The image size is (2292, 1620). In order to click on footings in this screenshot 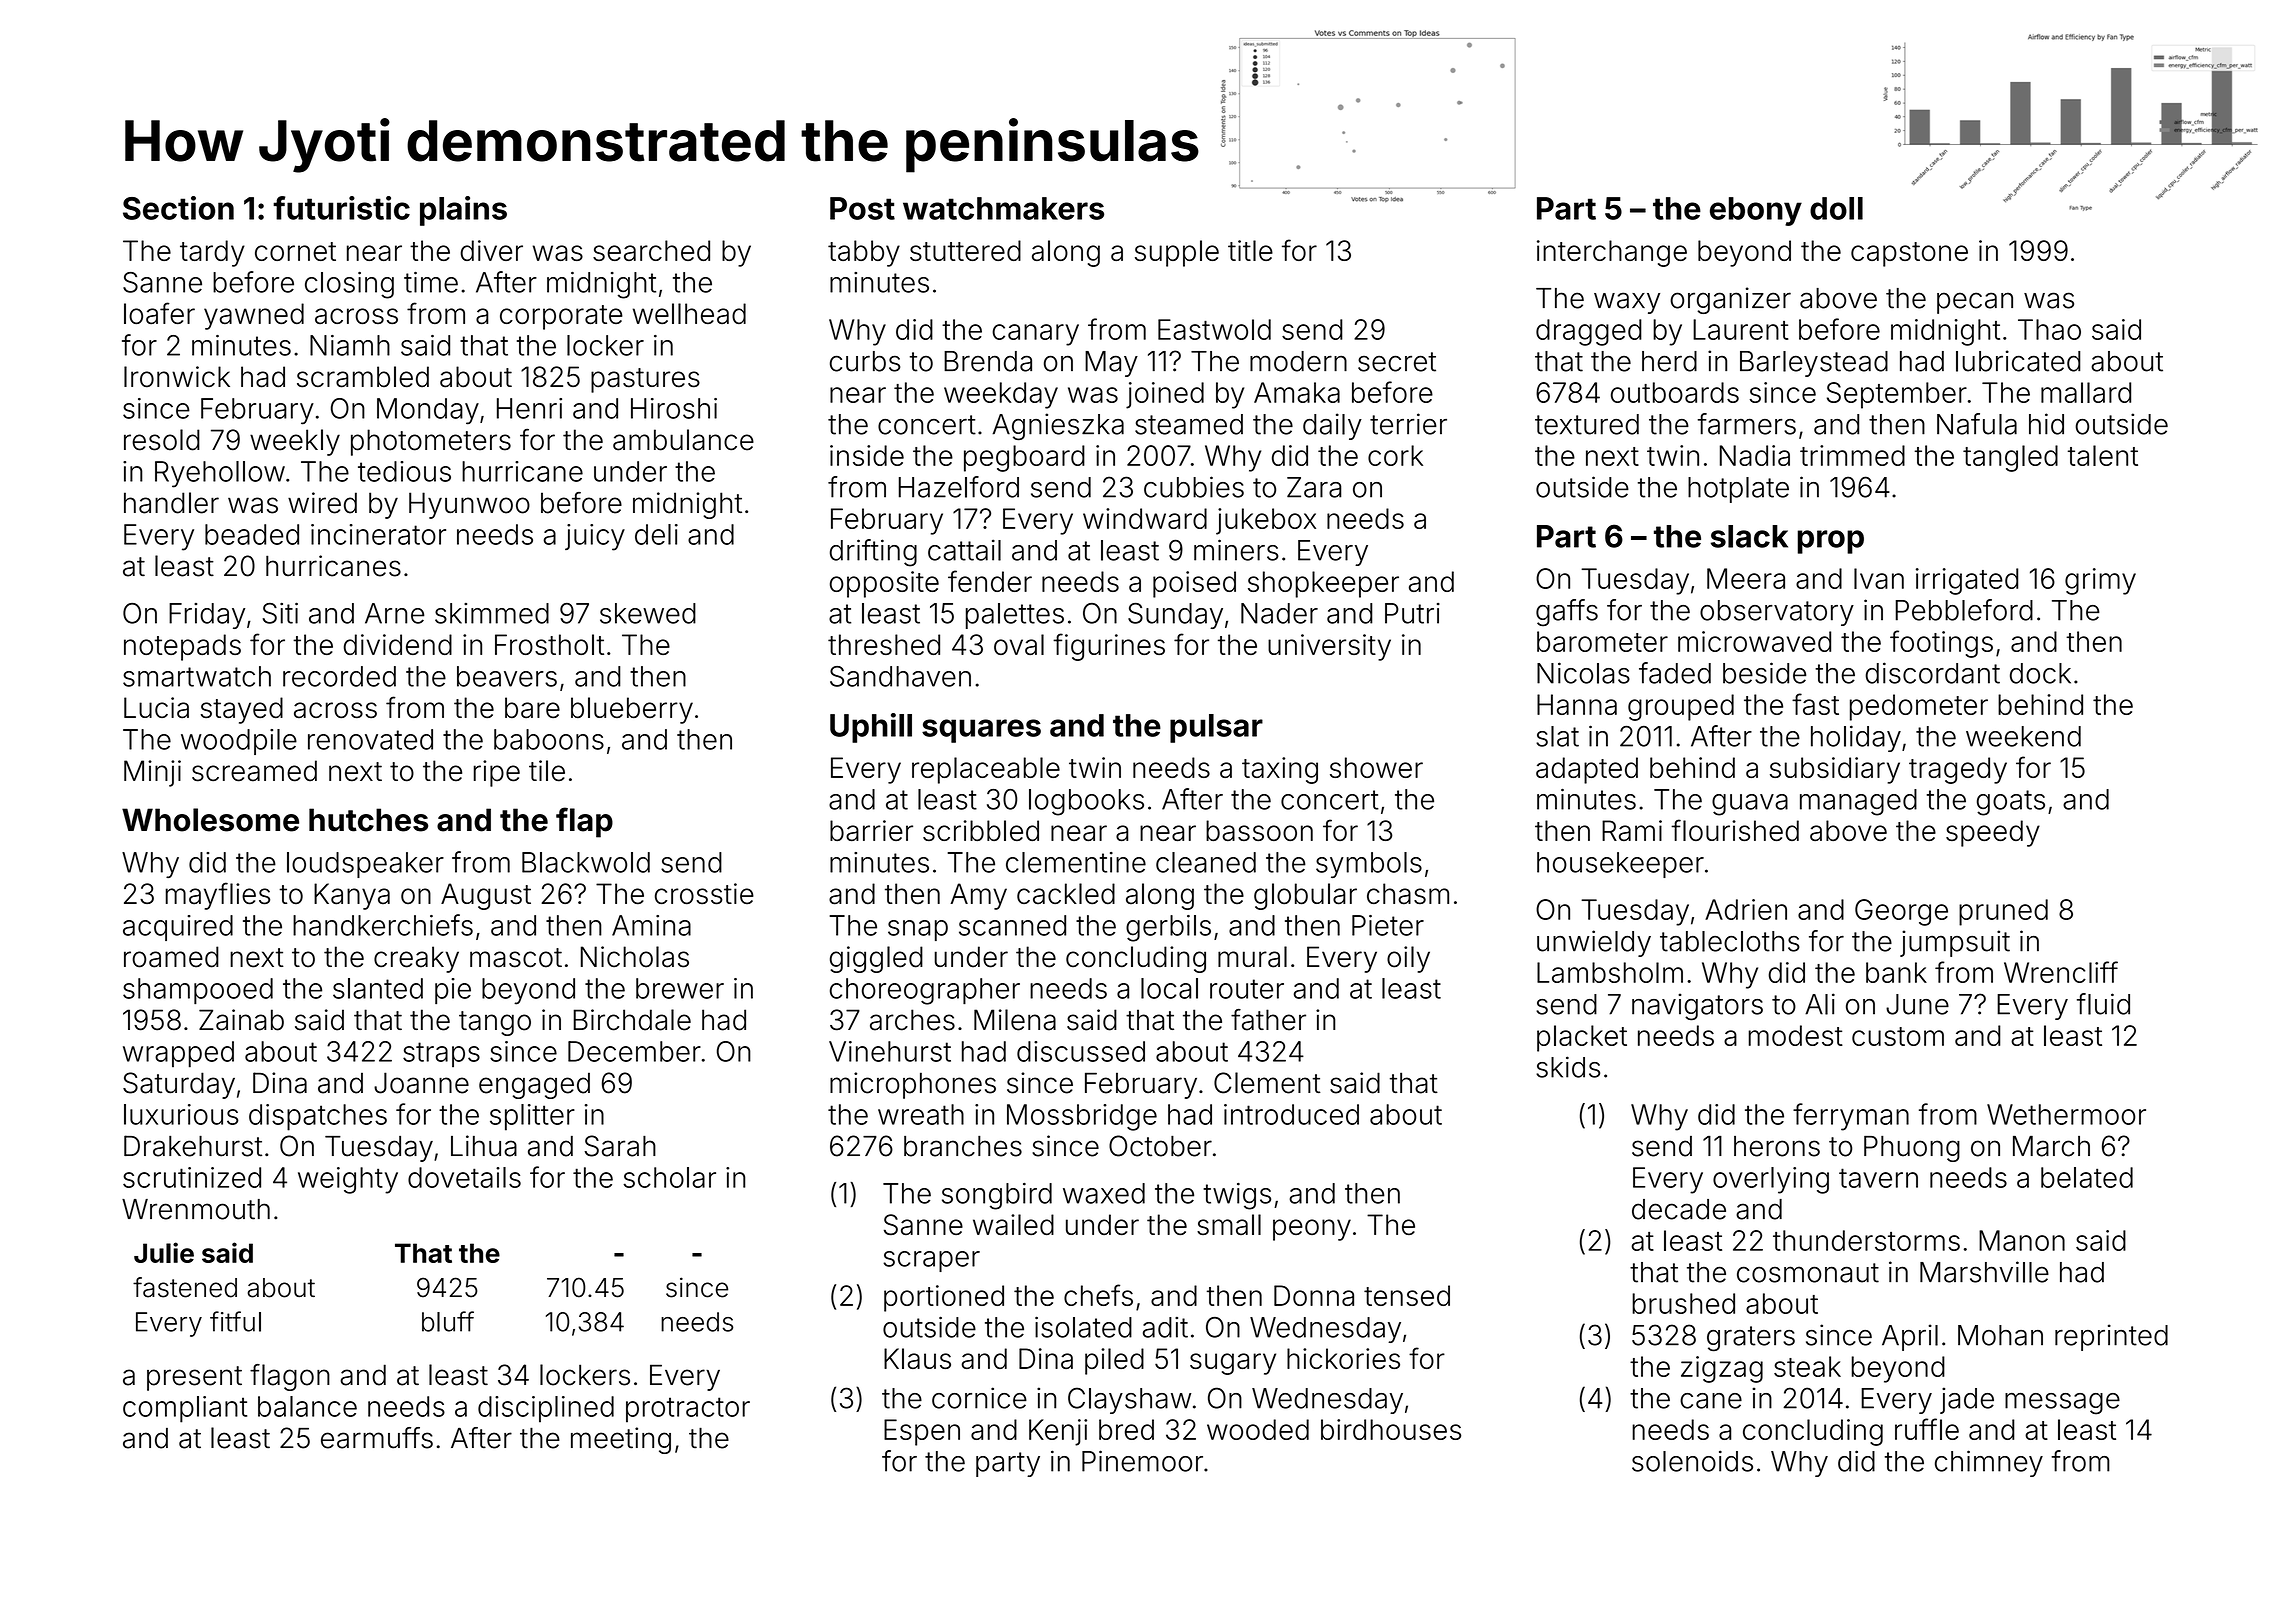, I will do `click(1941, 644)`.
